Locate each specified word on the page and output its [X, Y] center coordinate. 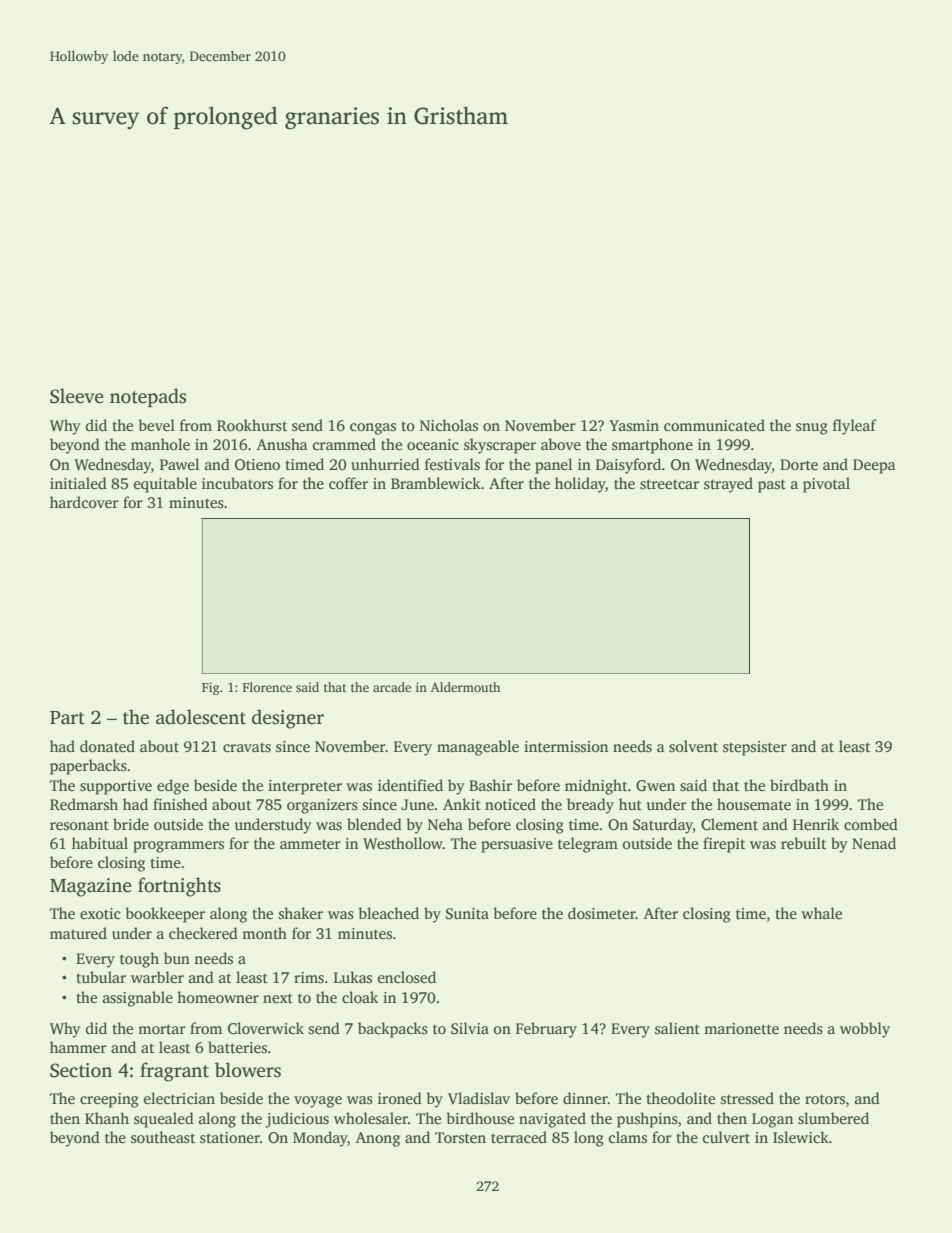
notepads [148, 398]
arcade [392, 687]
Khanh [107, 1118]
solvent [693, 746]
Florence [267, 687]
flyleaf [855, 427]
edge [173, 787]
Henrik [816, 824]
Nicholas [449, 425]
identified [410, 785]
